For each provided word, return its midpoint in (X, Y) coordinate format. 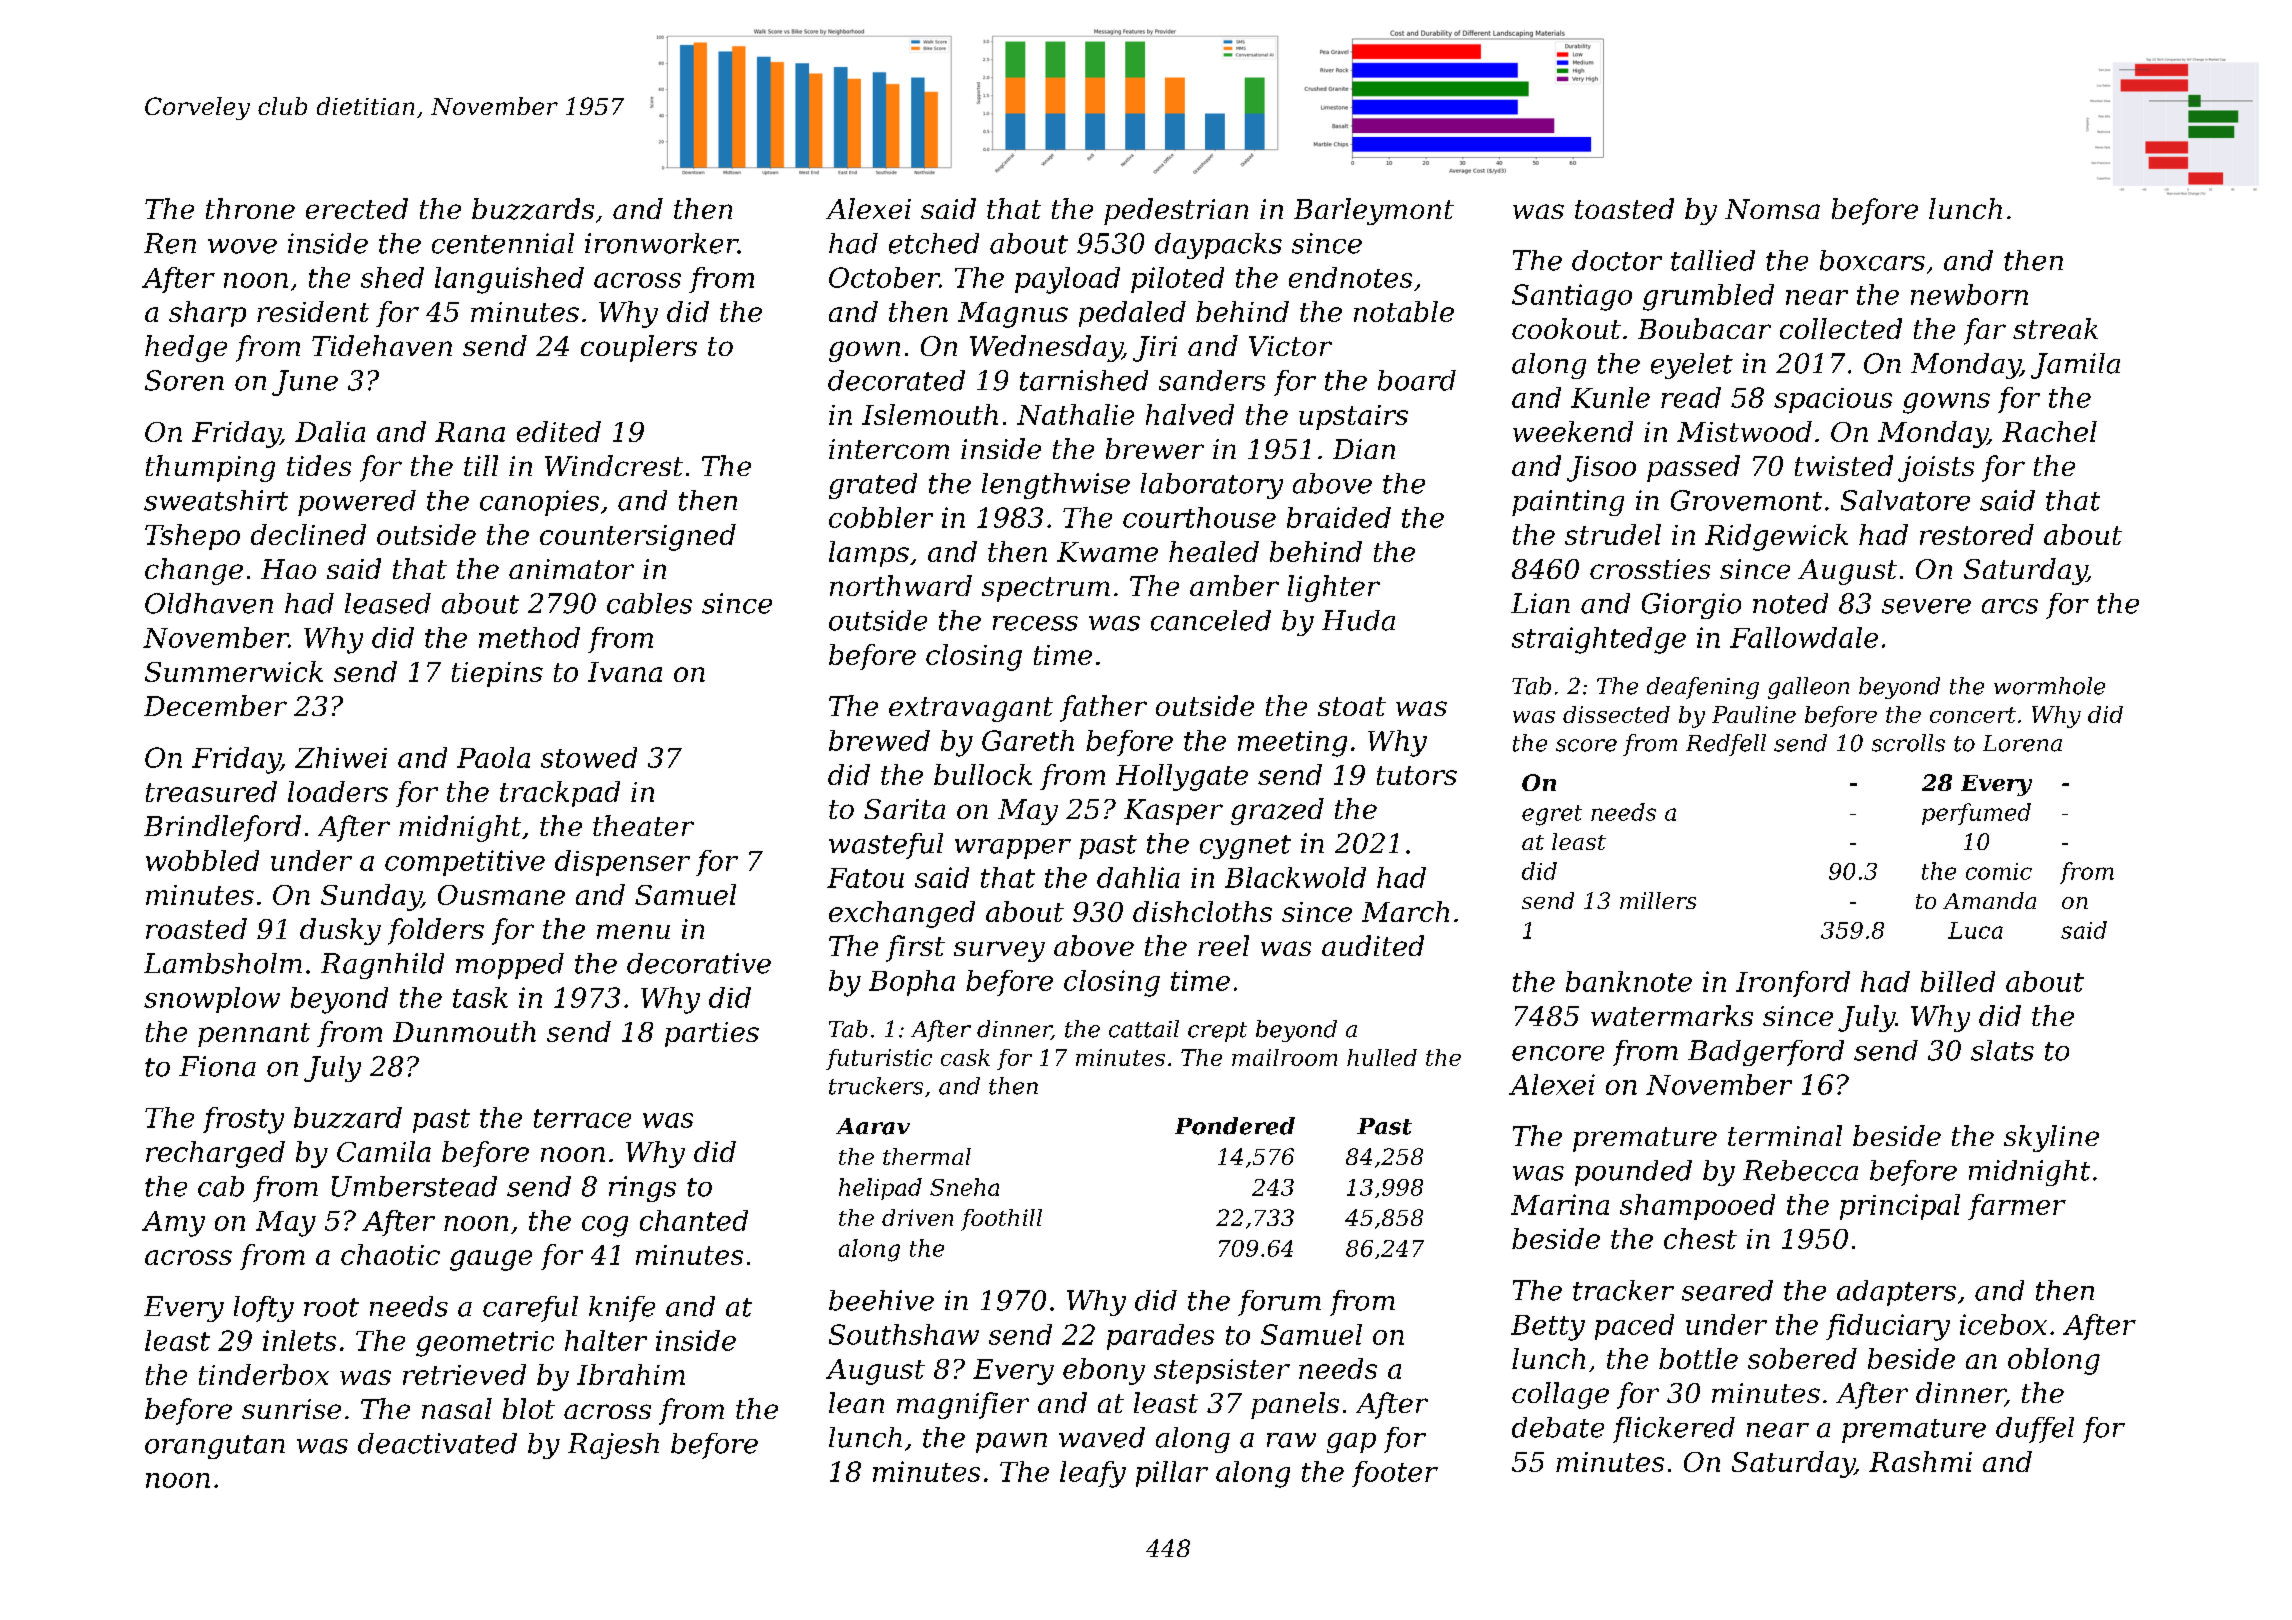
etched (934, 243)
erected (357, 208)
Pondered (1235, 1126)
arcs (2010, 606)
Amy (173, 1224)
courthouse (1199, 517)
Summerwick (234, 671)
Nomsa (1772, 209)
